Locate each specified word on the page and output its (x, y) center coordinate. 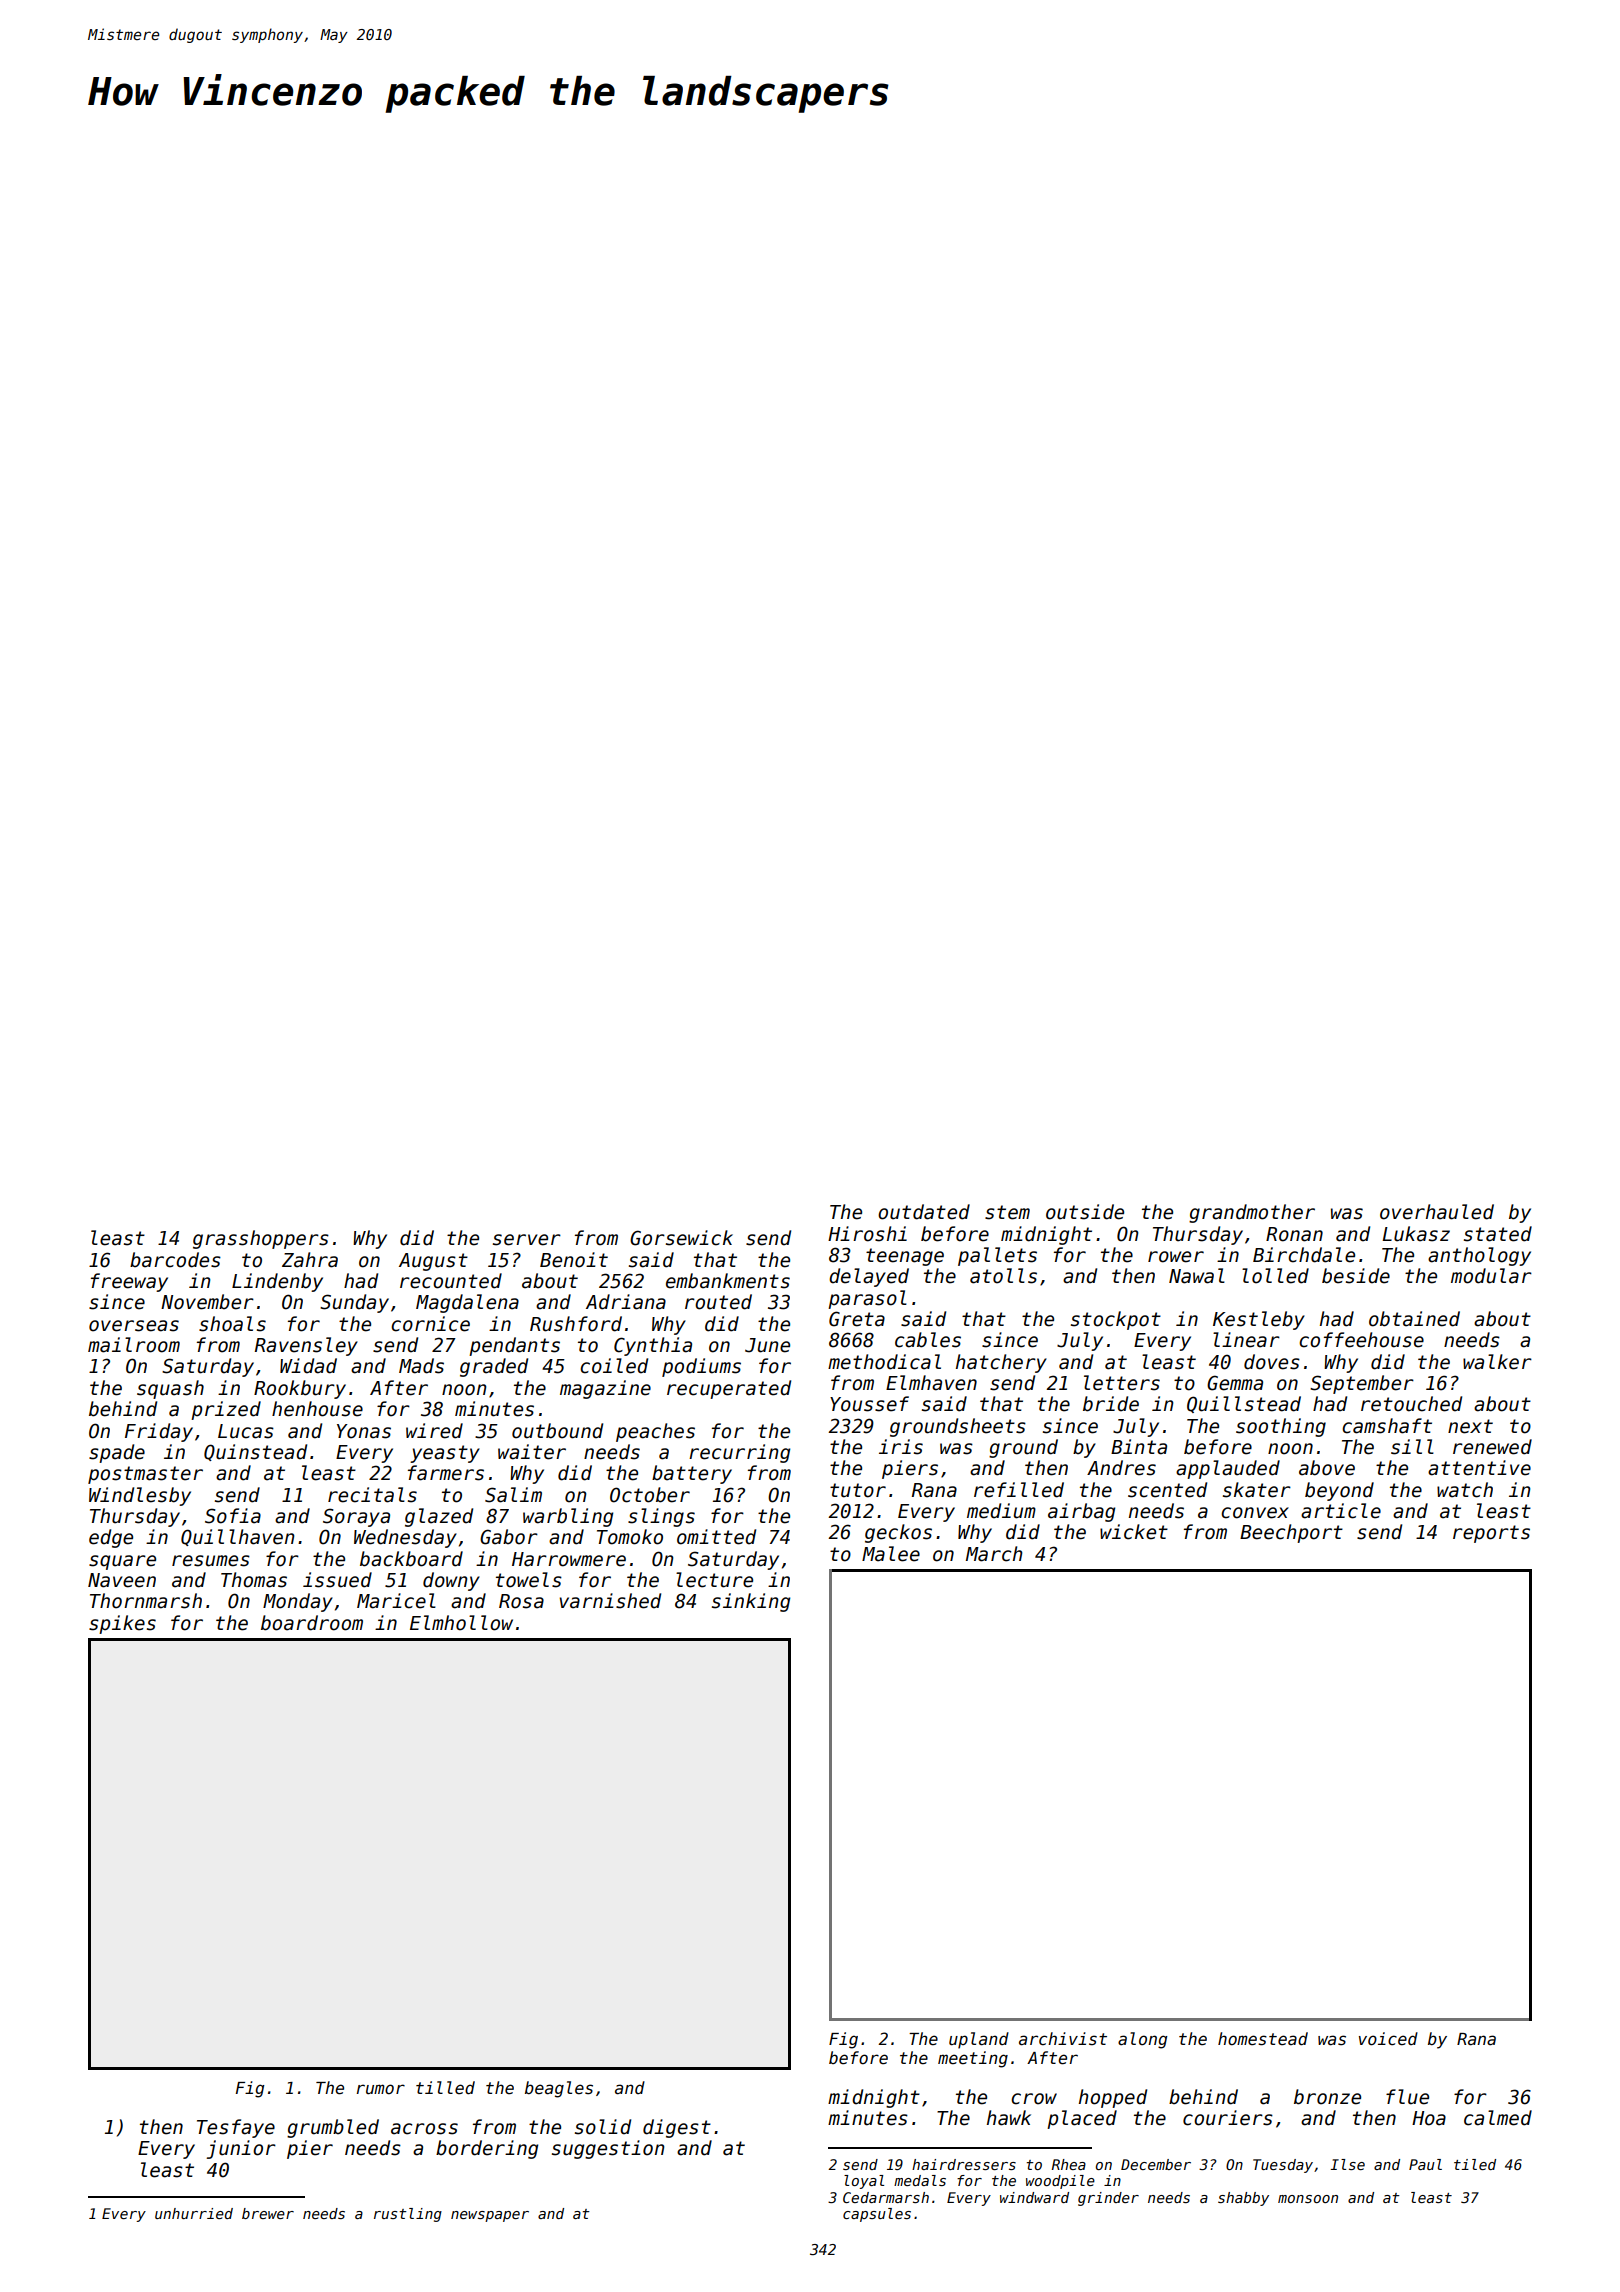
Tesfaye (236, 2128)
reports (1491, 1534)
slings (661, 1517)
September (1362, 1384)
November (207, 1302)
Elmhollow (461, 1623)
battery (692, 1474)
